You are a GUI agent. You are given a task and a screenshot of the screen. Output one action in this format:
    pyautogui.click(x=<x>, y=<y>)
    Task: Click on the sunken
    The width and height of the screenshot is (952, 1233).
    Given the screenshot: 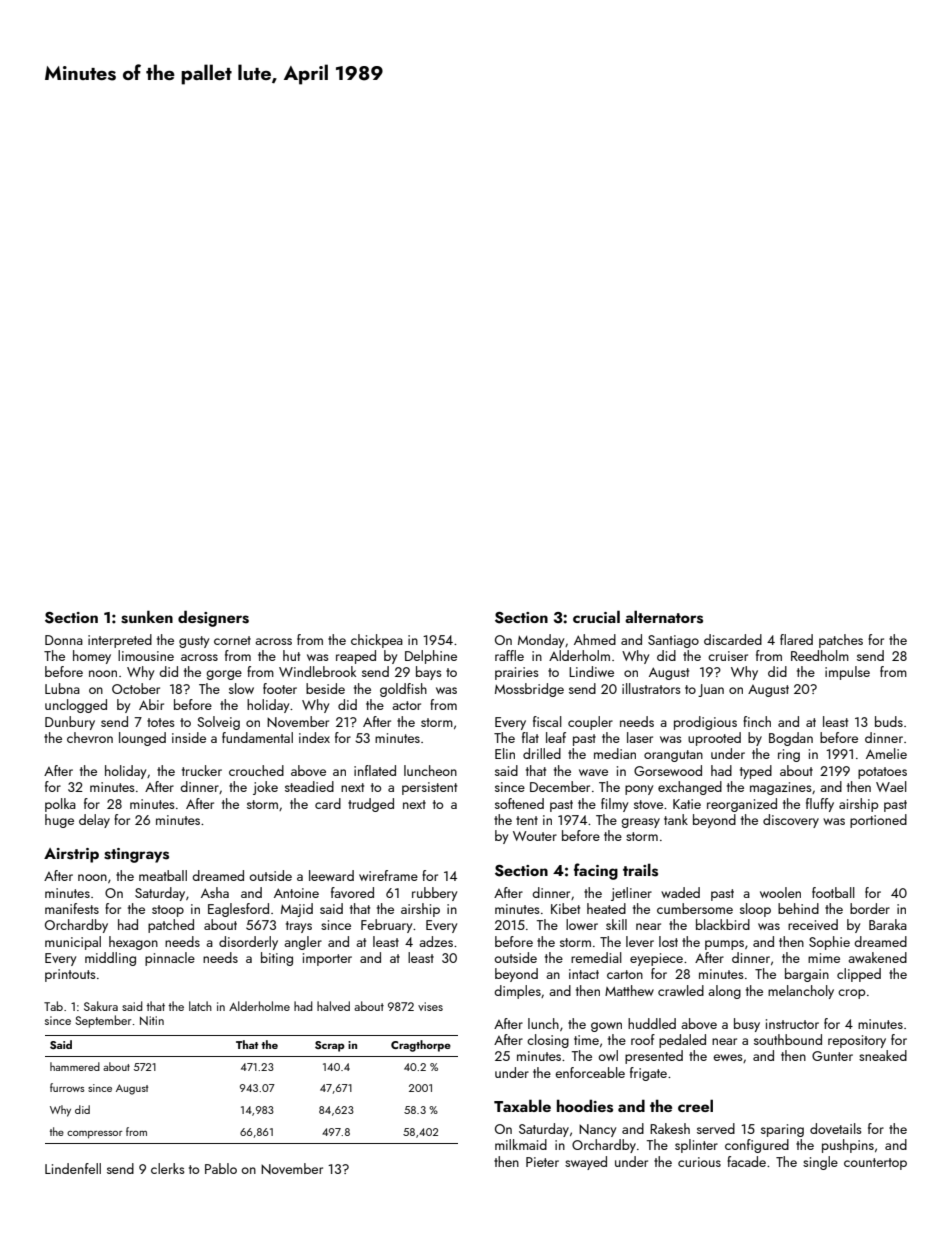 What is the action you would take?
    pyautogui.click(x=147, y=617)
